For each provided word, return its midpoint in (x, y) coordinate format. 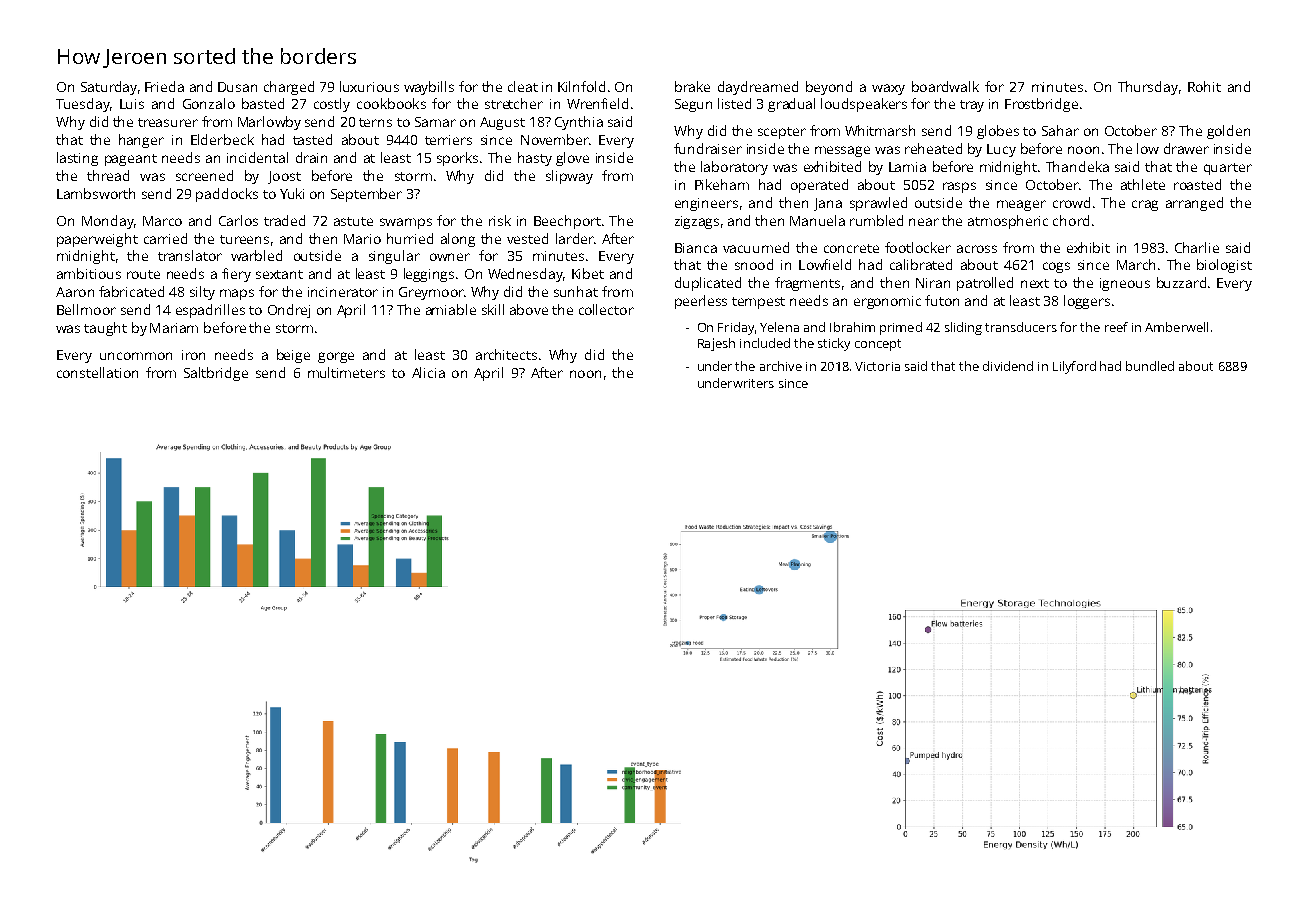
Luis (132, 104)
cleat (523, 86)
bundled (1150, 366)
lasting (77, 159)
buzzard (1181, 282)
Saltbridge (216, 374)
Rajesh (716, 344)
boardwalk (945, 86)
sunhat (576, 291)
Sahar (1060, 130)
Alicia (428, 372)
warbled (256, 255)
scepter (782, 133)
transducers (1021, 327)
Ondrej (289, 311)
